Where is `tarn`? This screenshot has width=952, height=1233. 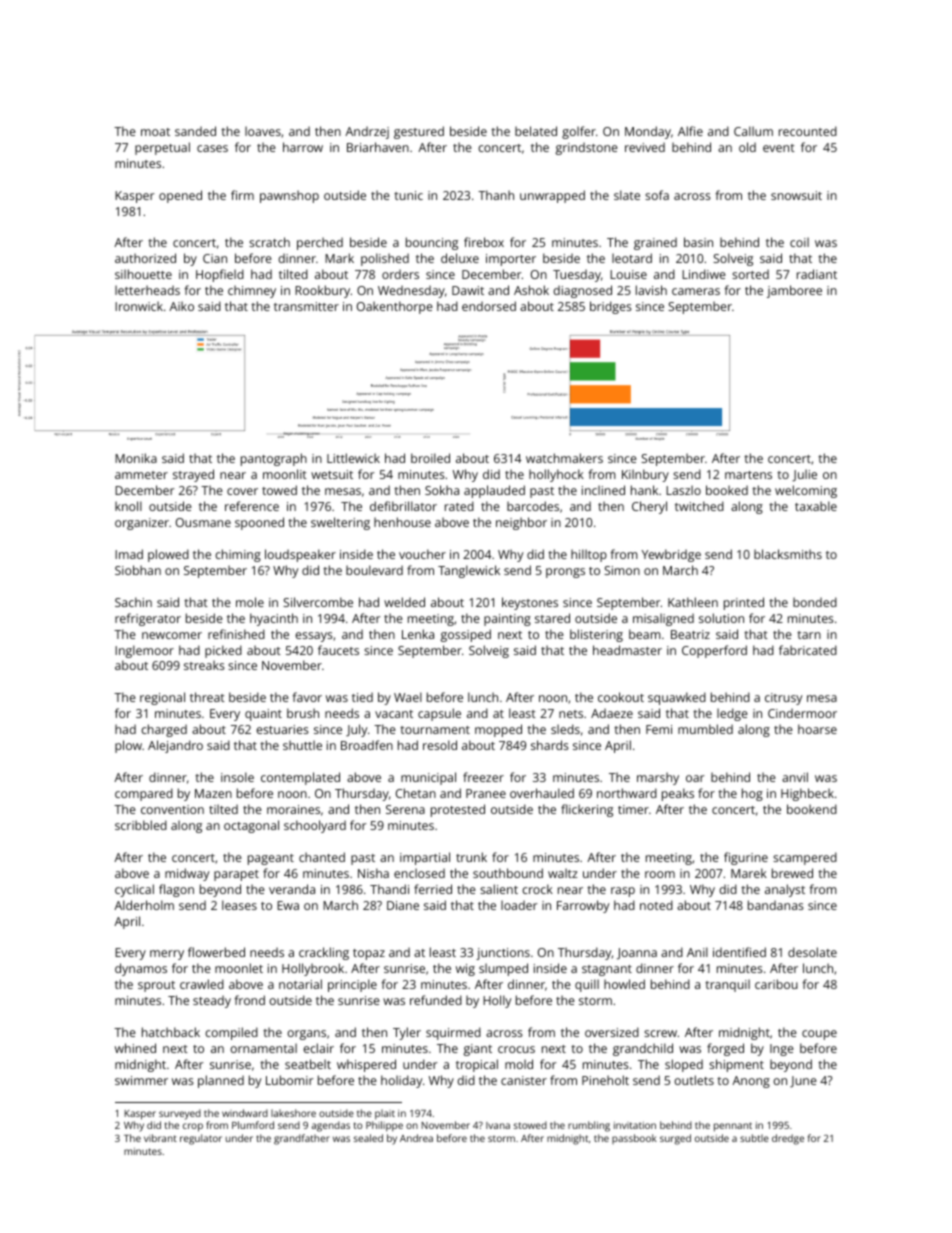
tarn is located at coordinates (809, 635).
